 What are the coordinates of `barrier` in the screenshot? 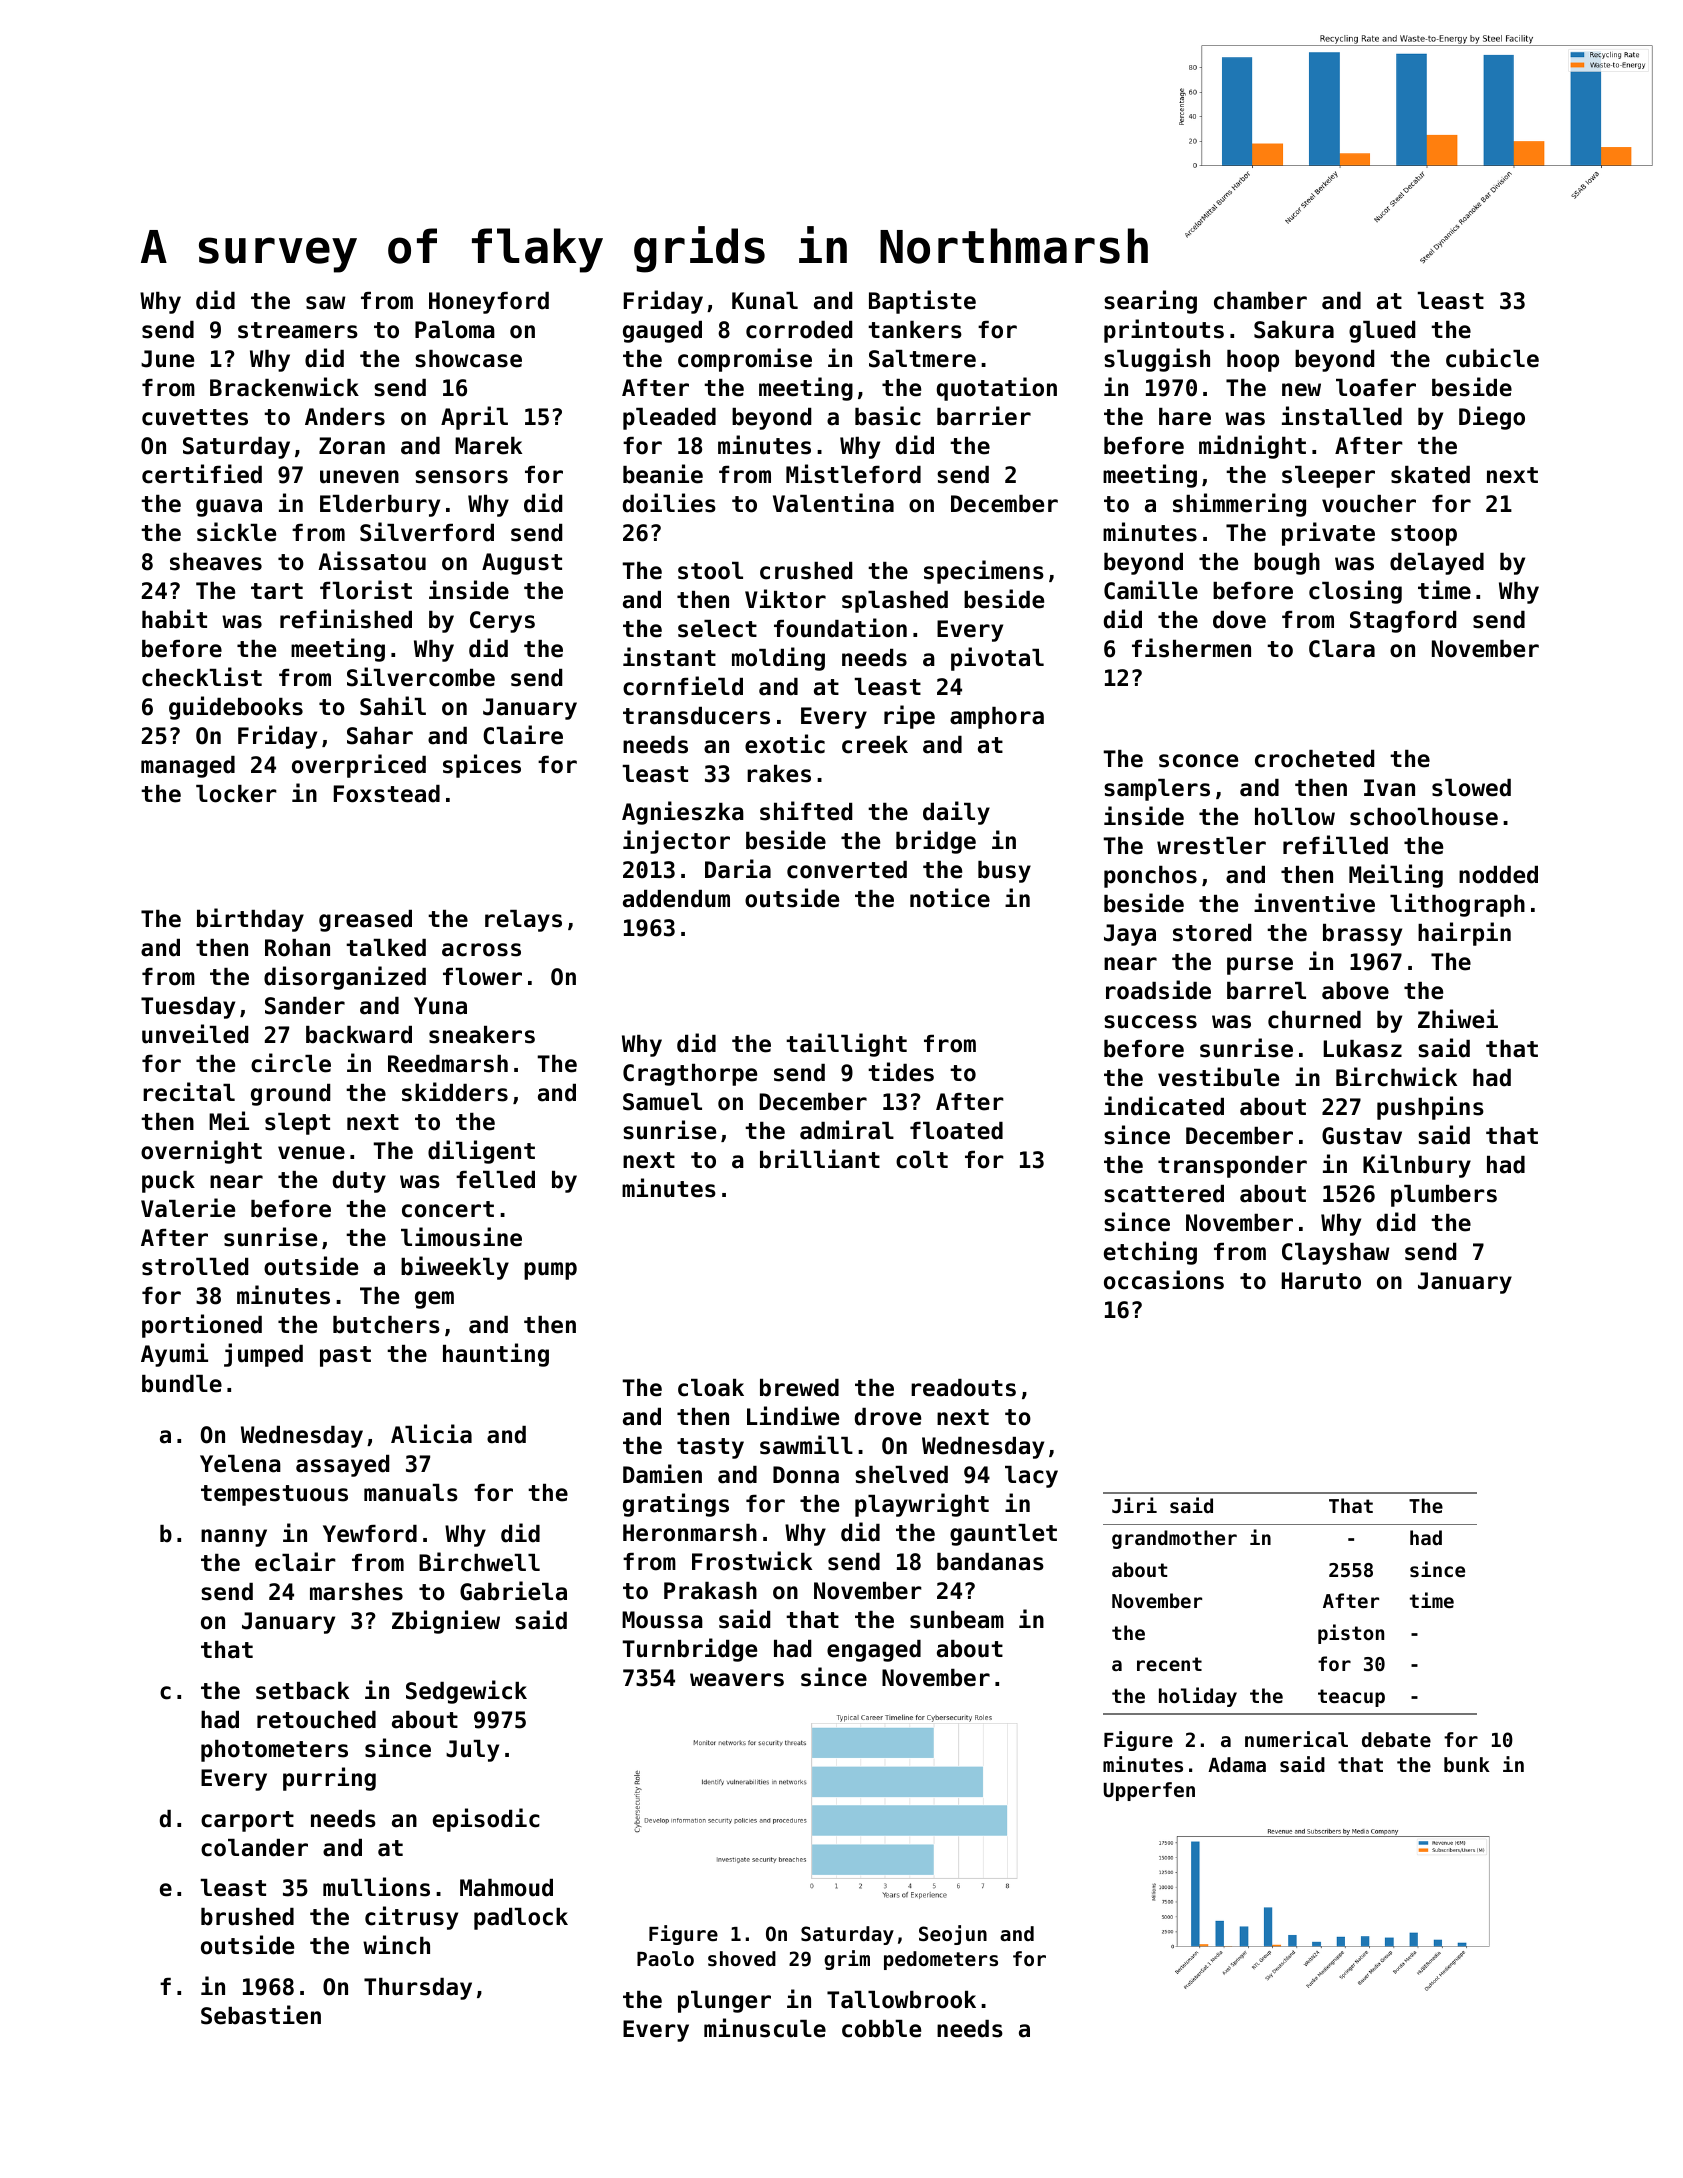 It's located at (984, 416).
